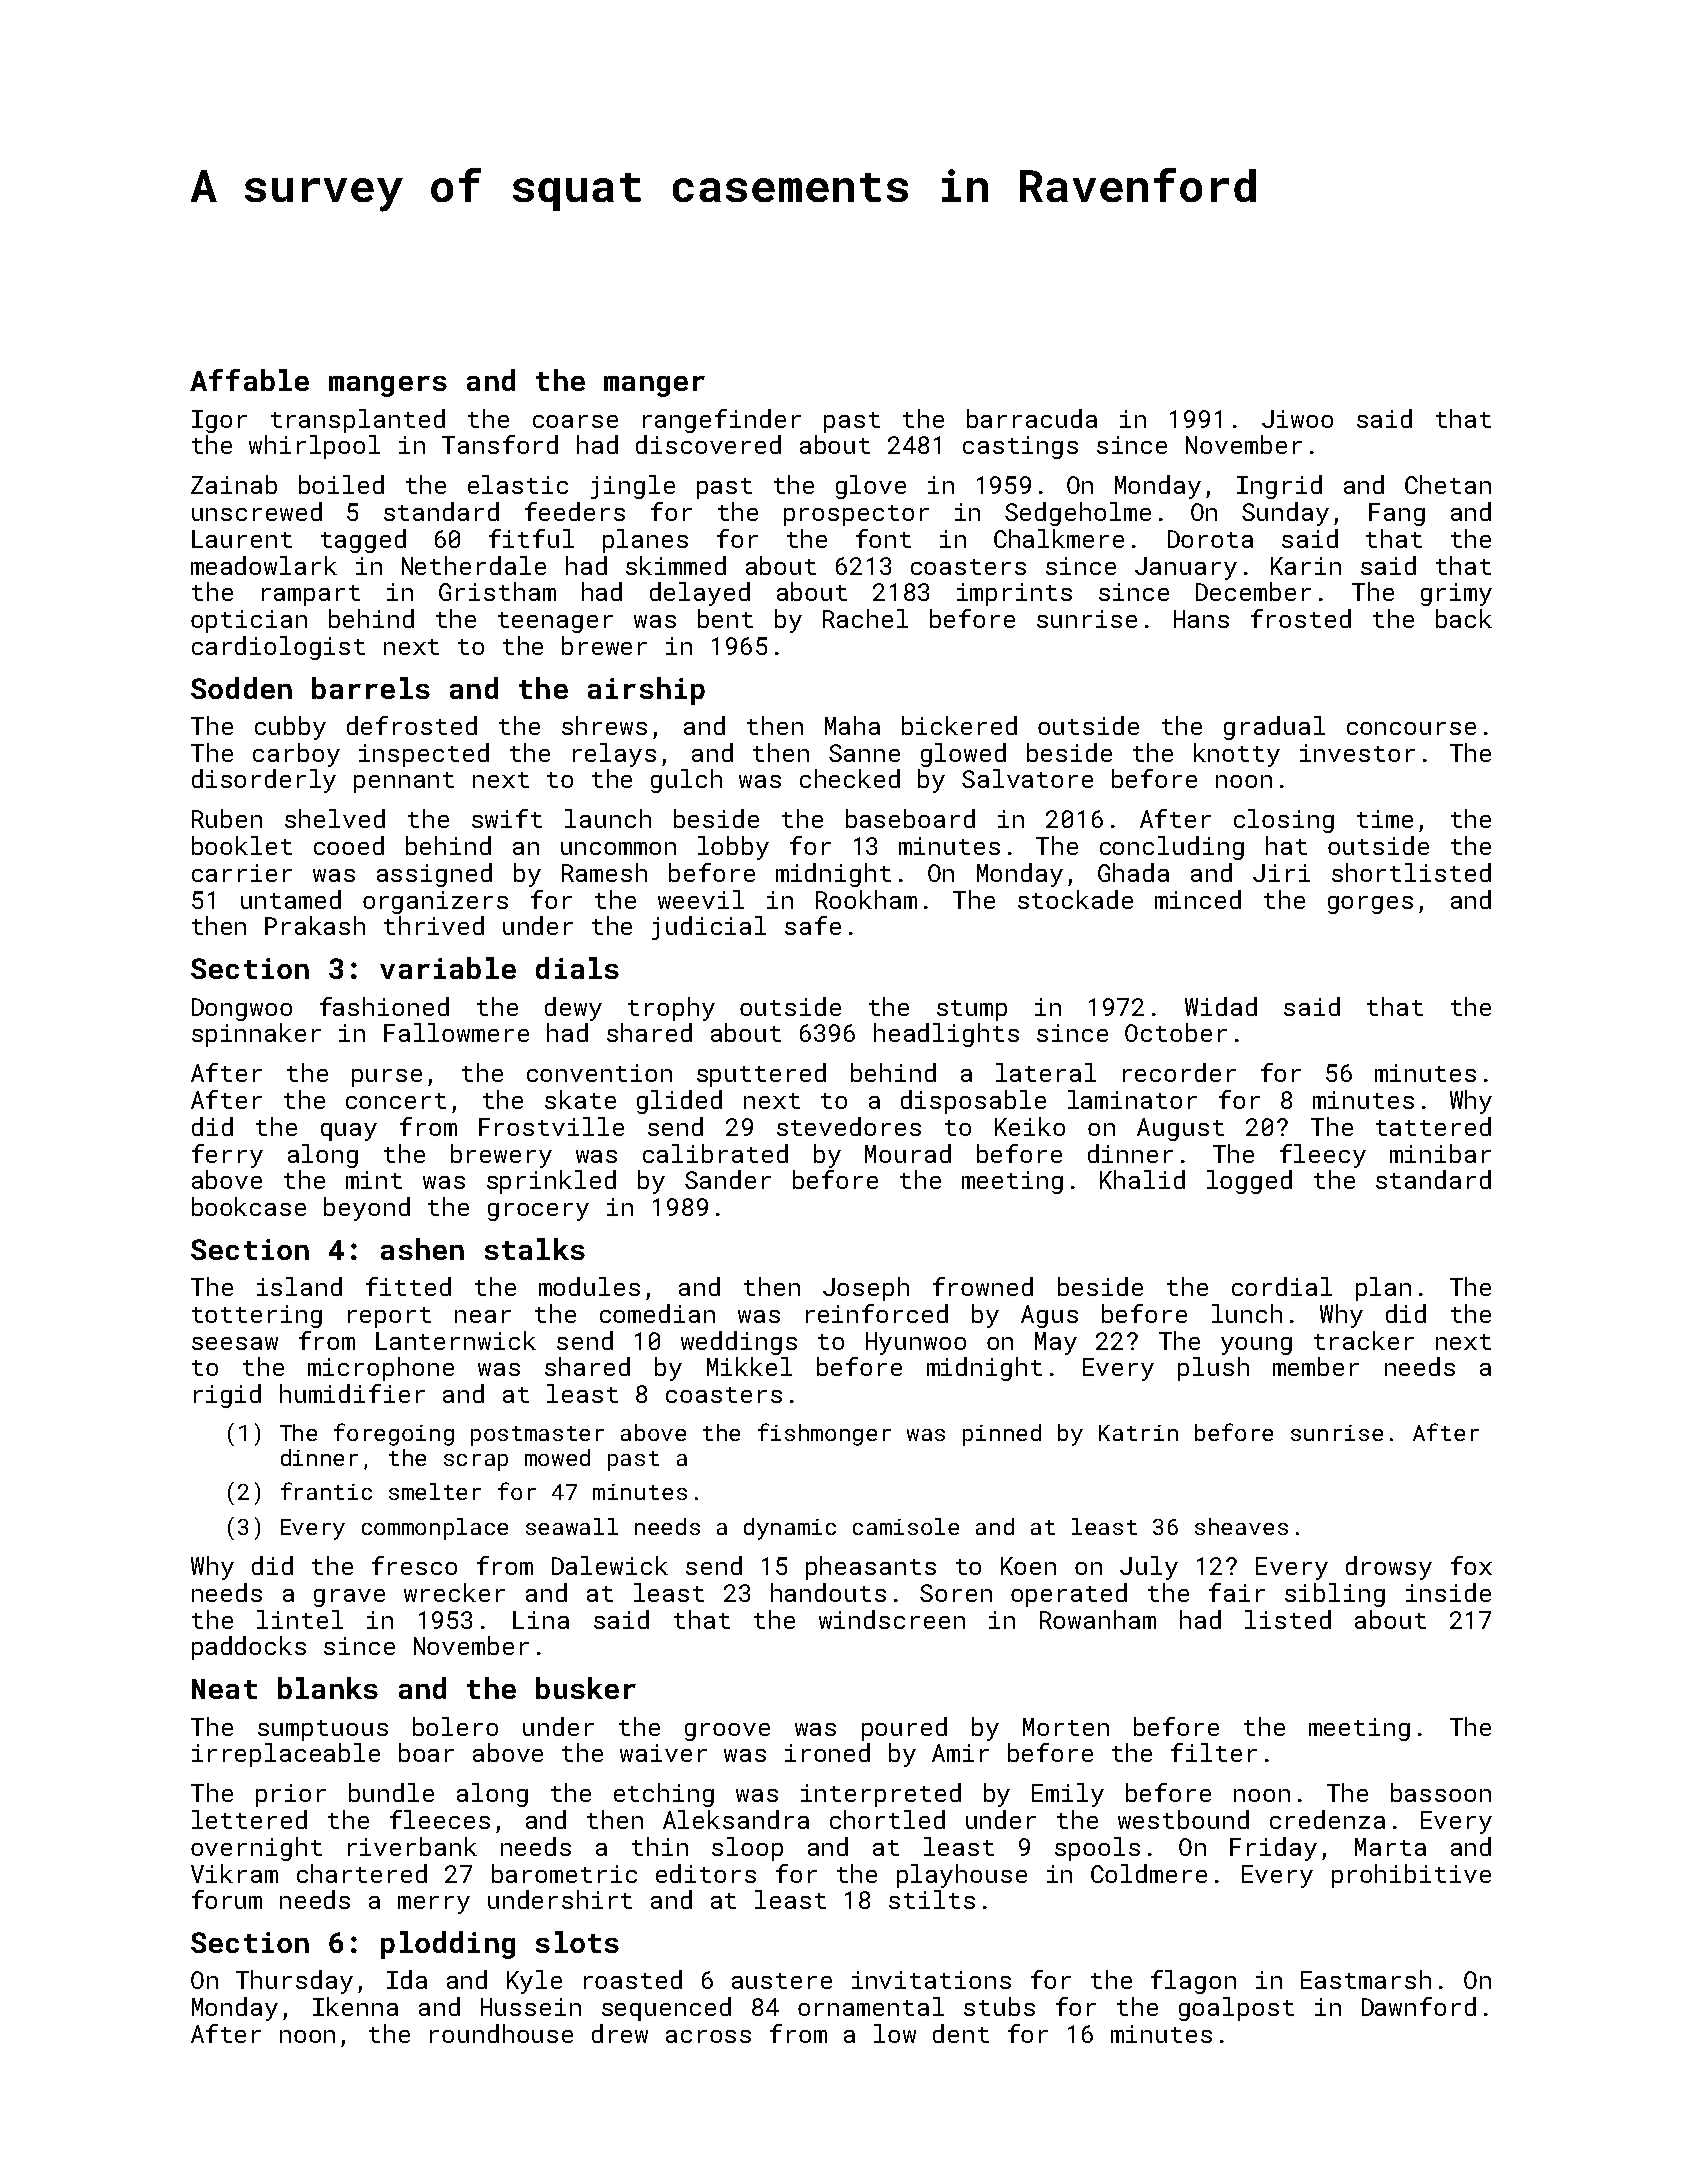  Describe the element at coordinates (435, 902) in the page. I see `organizers` at that location.
